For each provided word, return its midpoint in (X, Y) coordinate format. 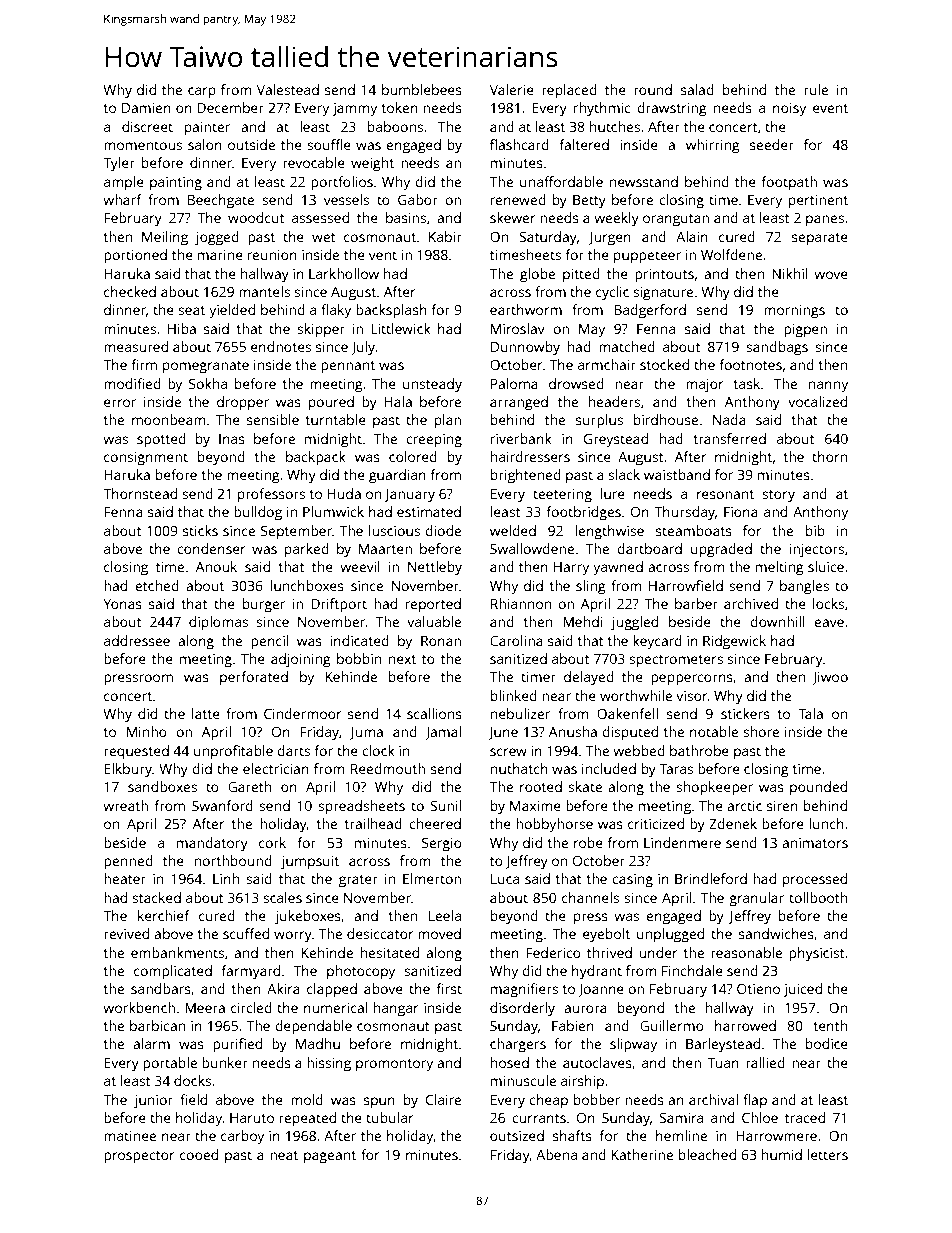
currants (539, 1118)
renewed (518, 199)
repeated (307, 1119)
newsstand (644, 181)
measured (136, 346)
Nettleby (435, 568)
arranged (519, 403)
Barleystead (723, 1045)
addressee (137, 640)
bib (815, 530)
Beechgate (221, 201)
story (778, 496)
